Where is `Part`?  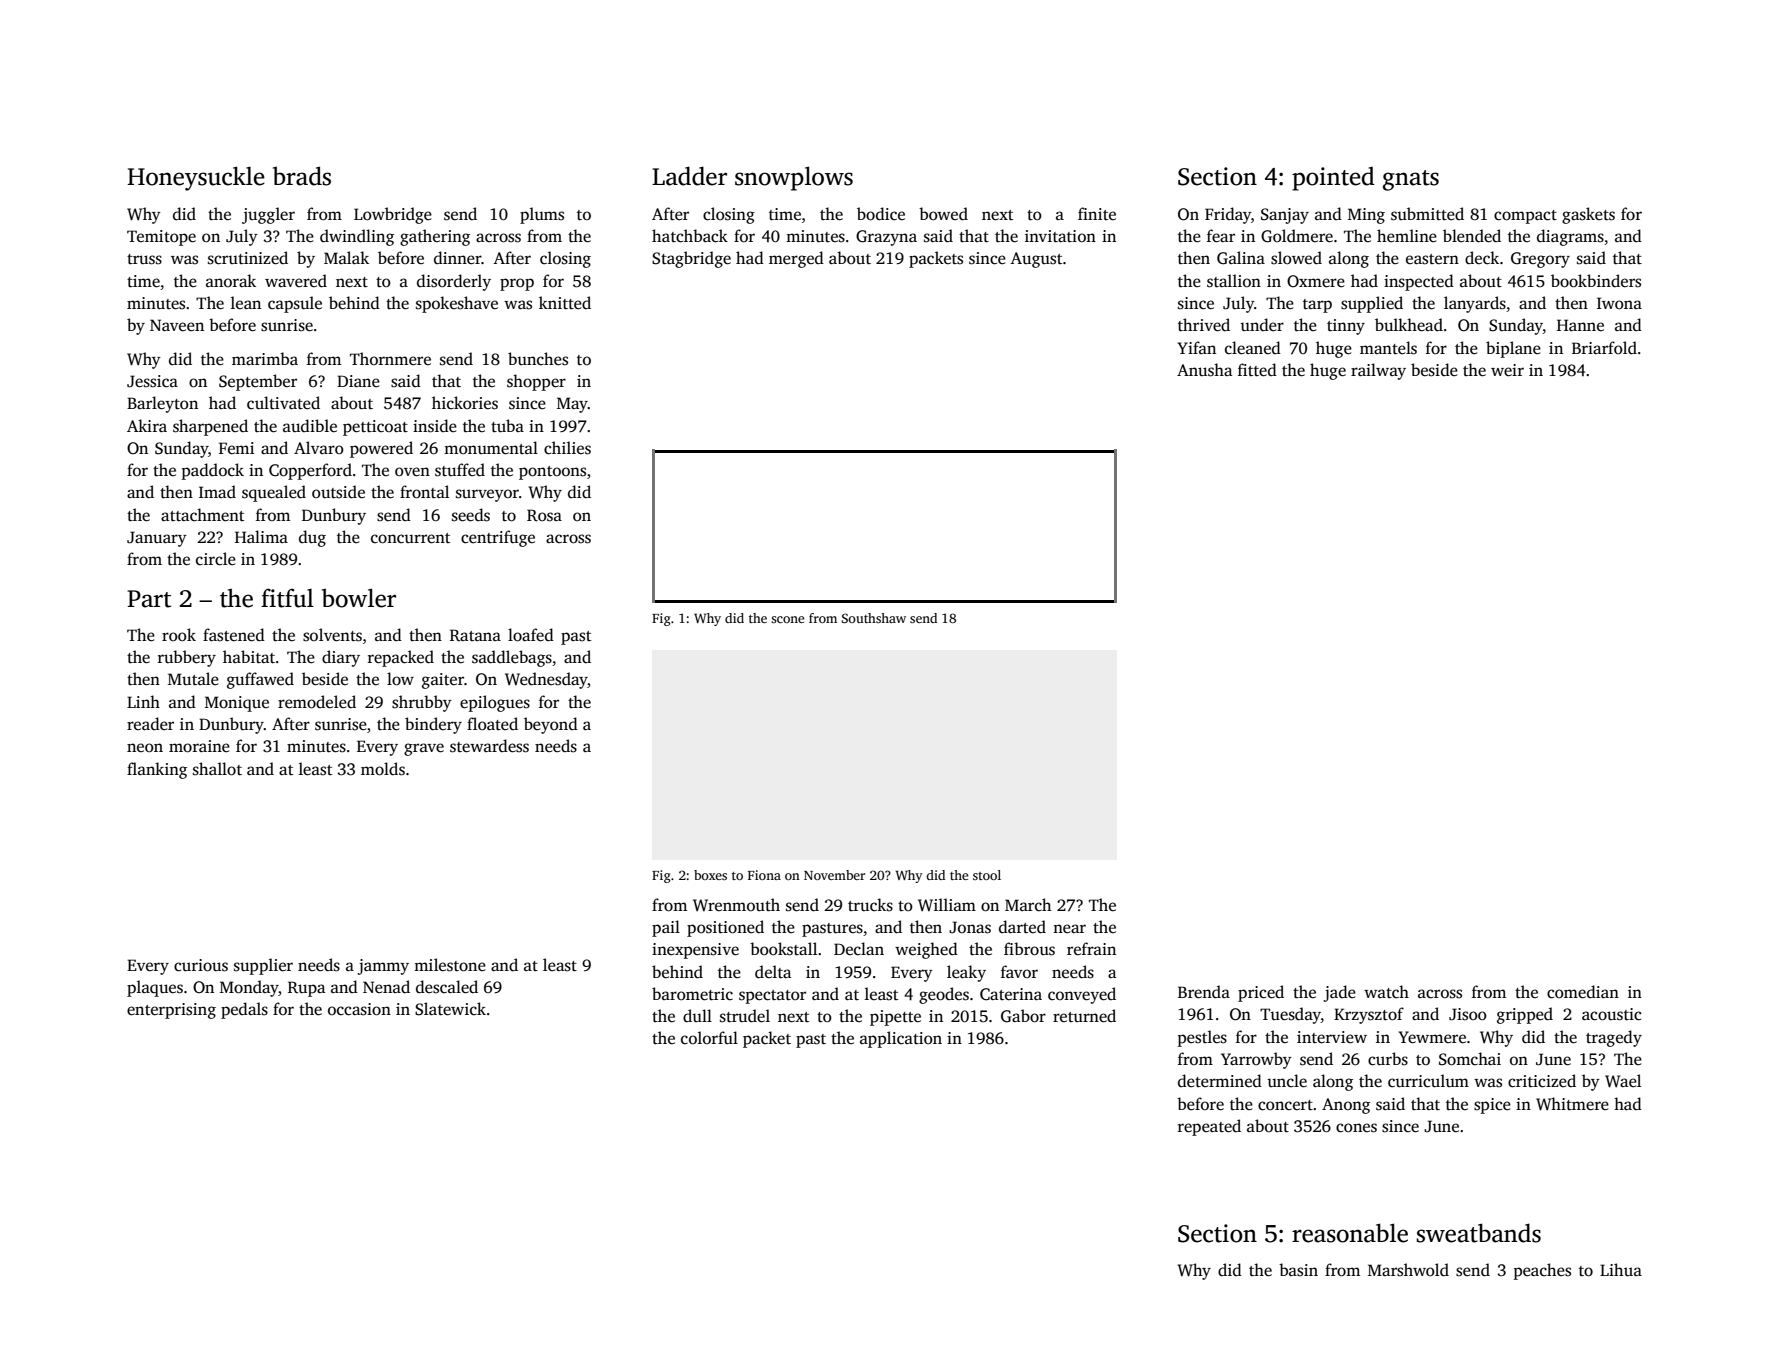 Part is located at coordinates (149, 599).
